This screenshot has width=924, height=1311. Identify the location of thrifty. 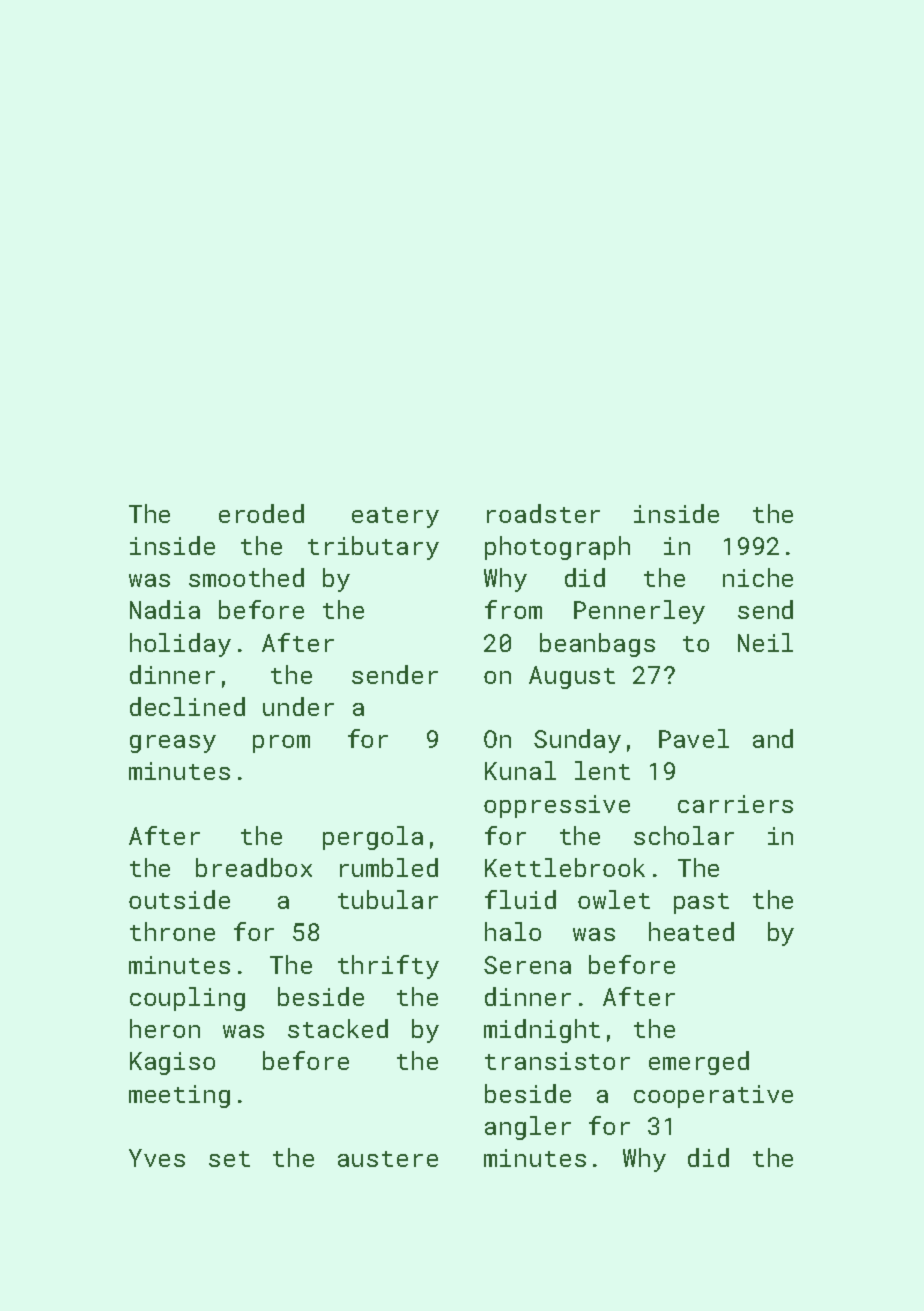
(388, 967).
